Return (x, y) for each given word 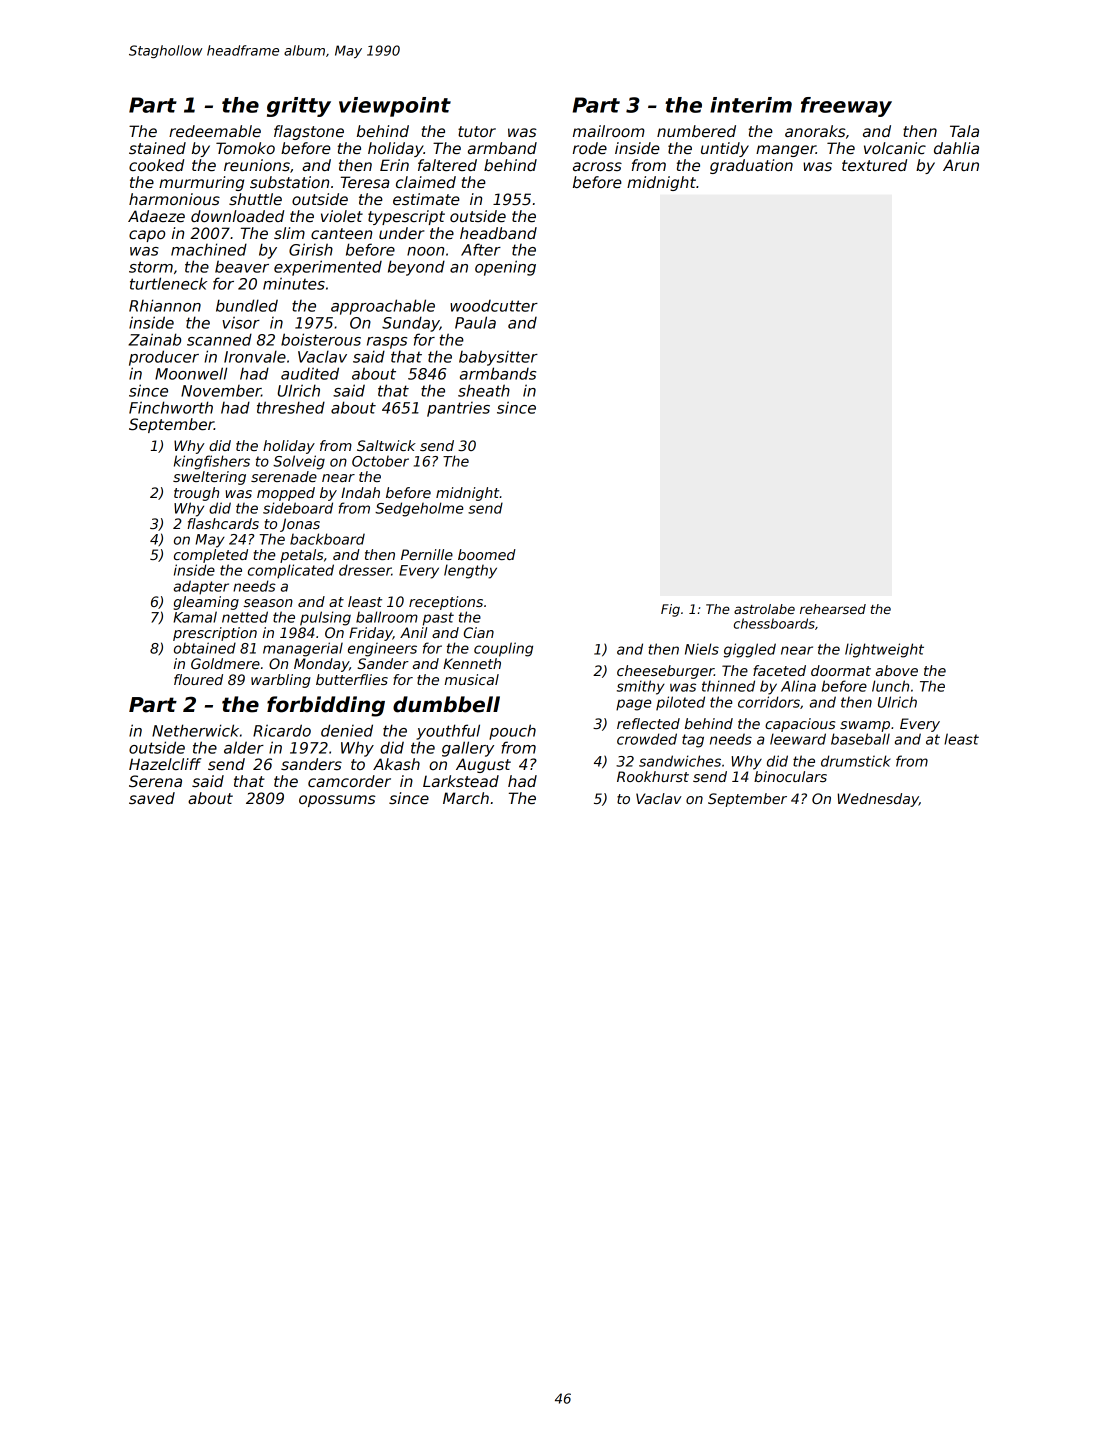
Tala (964, 131)
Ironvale (255, 356)
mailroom (609, 131)
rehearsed (833, 609)
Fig (670, 610)
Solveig (299, 462)
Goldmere (225, 663)
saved (152, 798)
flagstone (309, 132)
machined (209, 249)
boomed (487, 554)
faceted (779, 670)
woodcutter (494, 306)
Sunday (411, 324)
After (481, 249)
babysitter (498, 358)
